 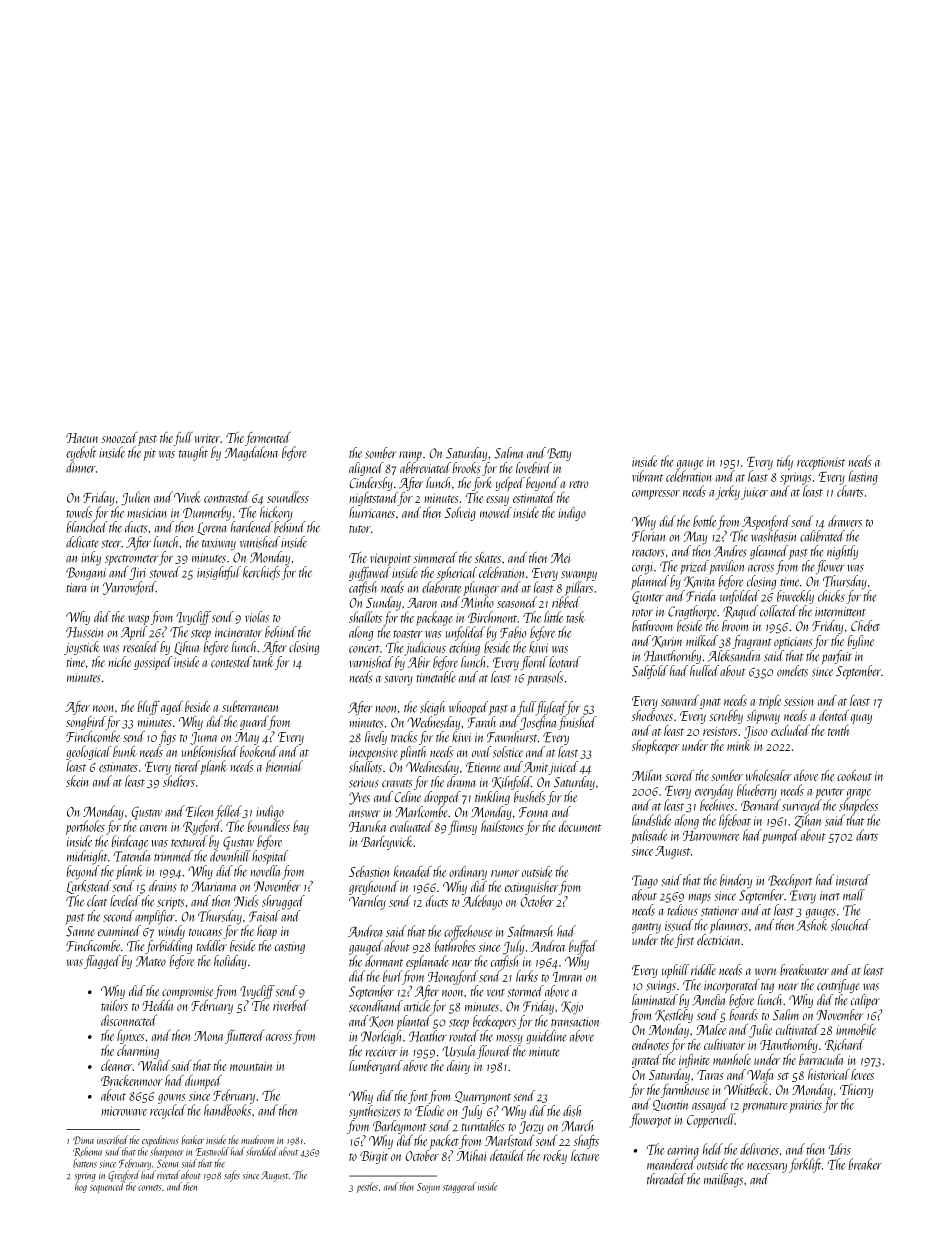 What do you see at coordinates (107, 1187) in the screenshot?
I see `sequenced` at bounding box center [107, 1187].
